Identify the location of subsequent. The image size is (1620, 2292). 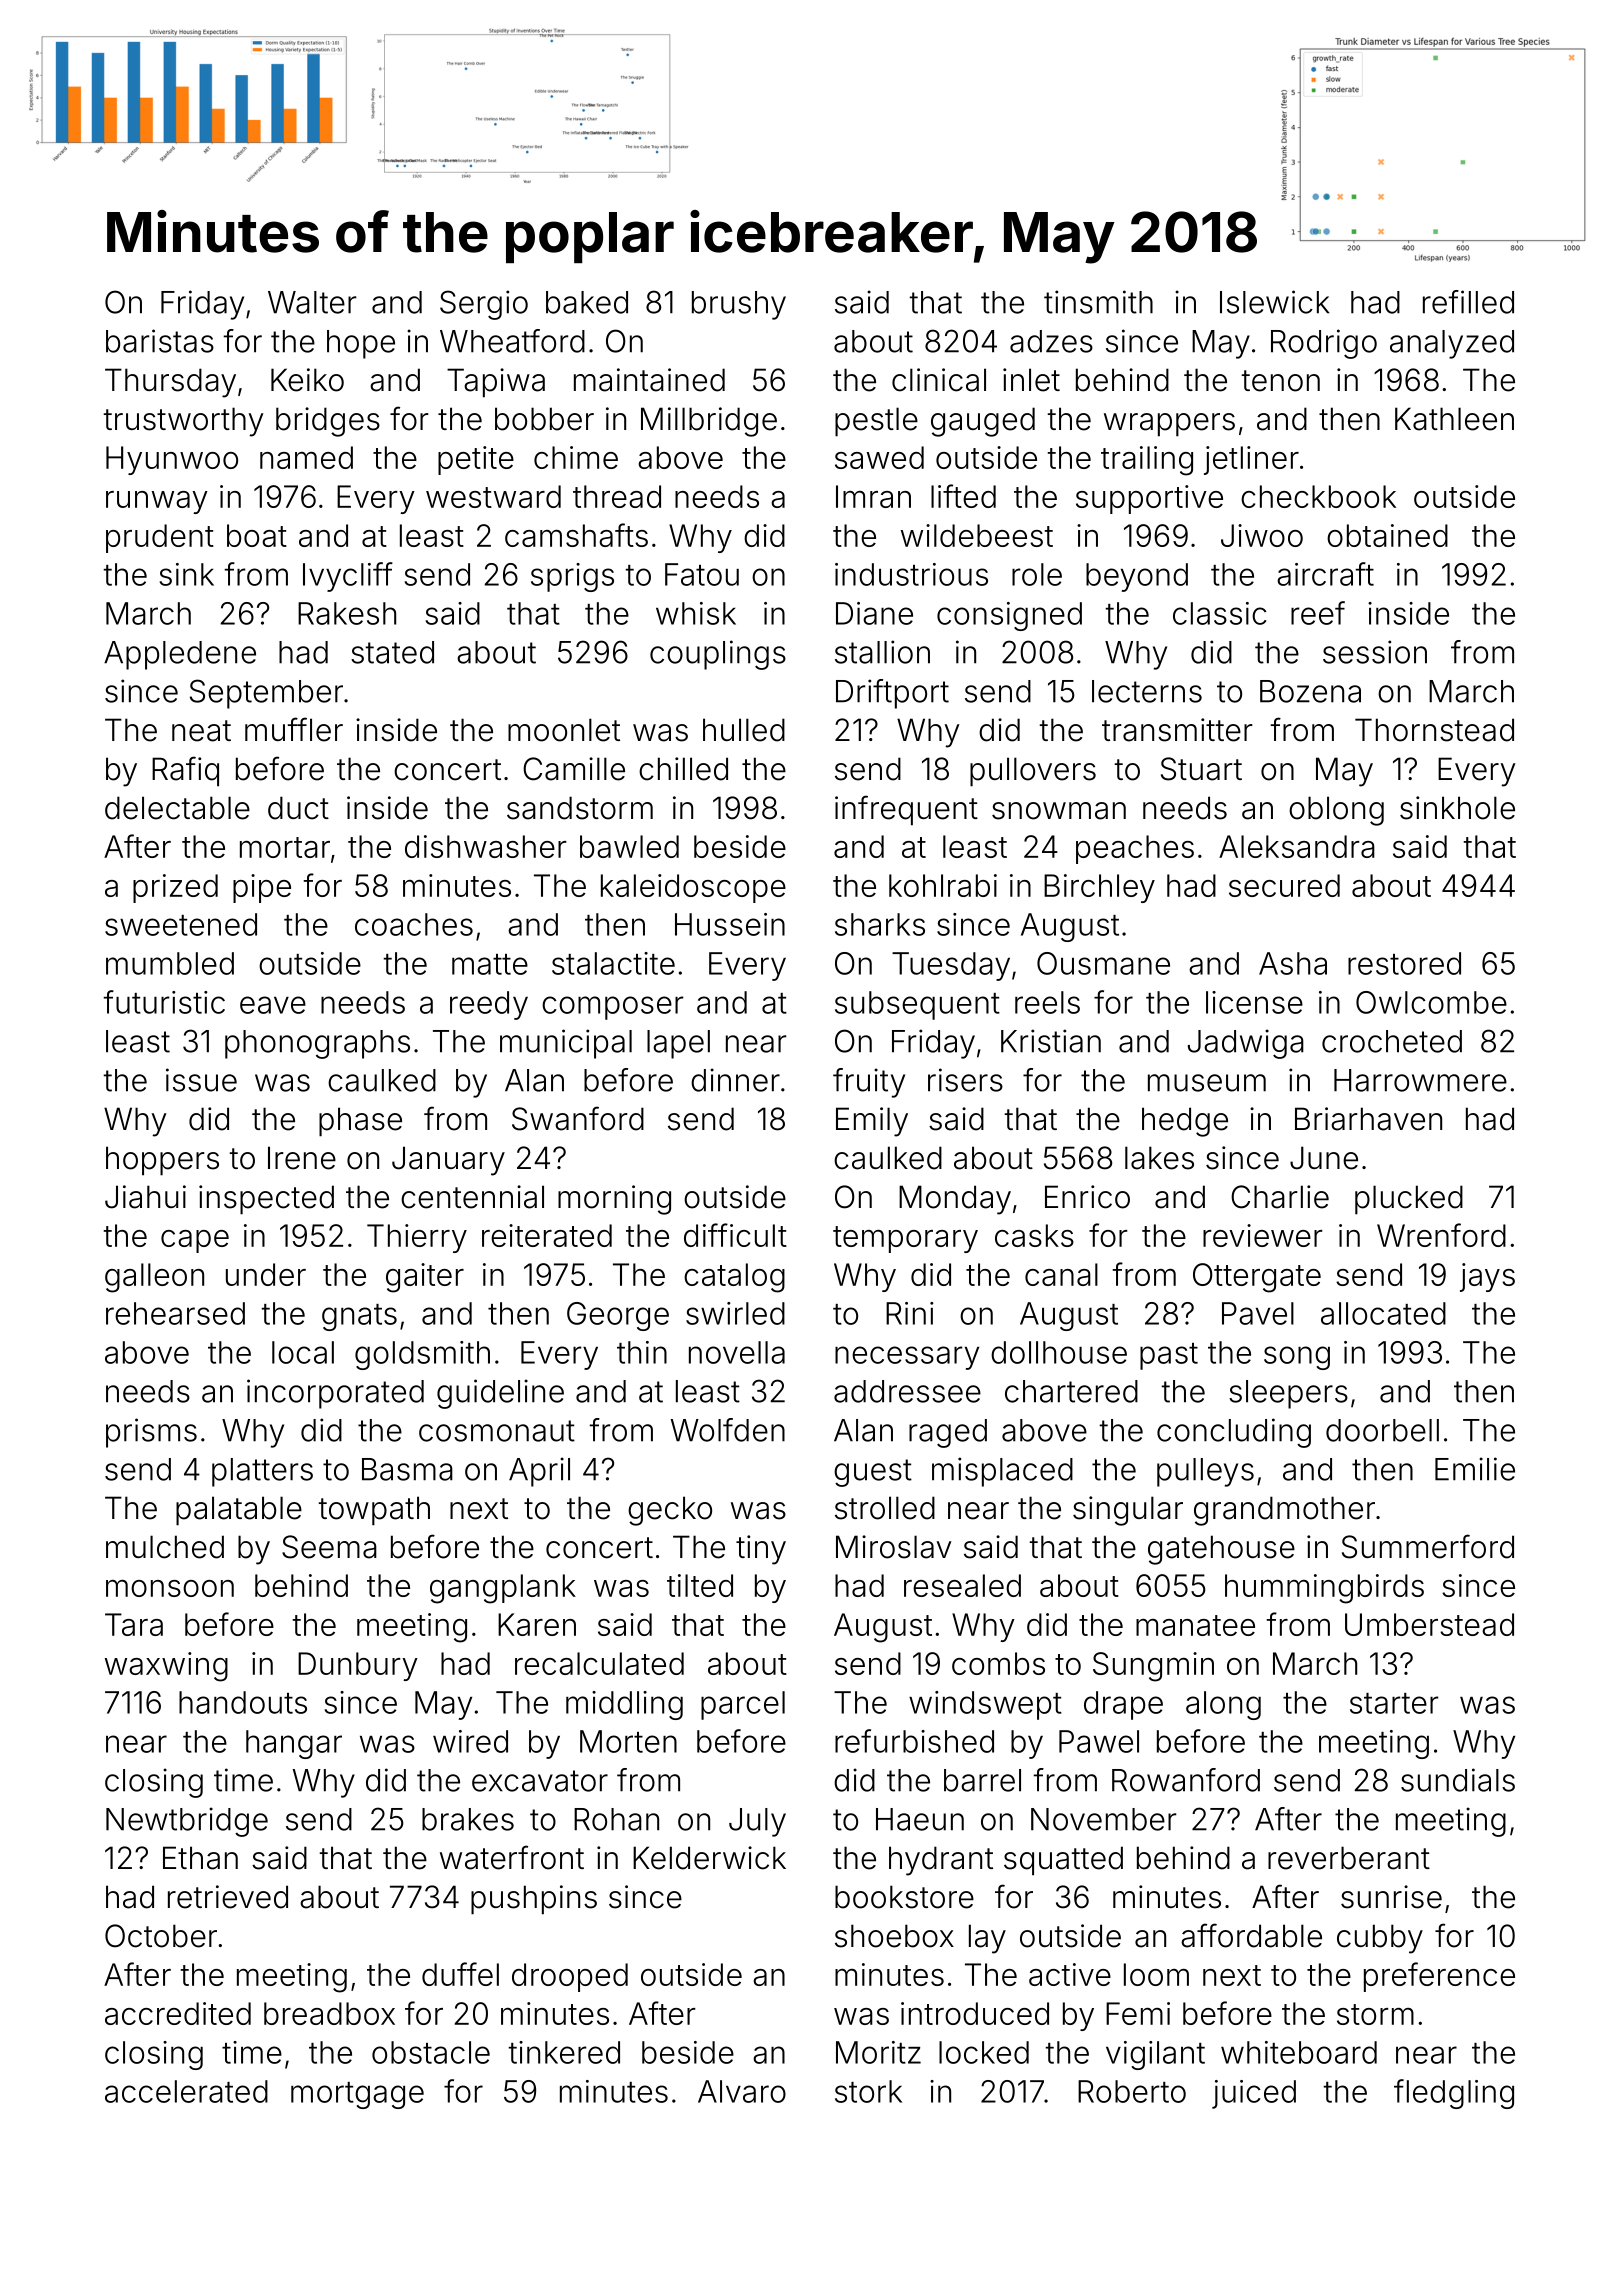
(917, 1005).
